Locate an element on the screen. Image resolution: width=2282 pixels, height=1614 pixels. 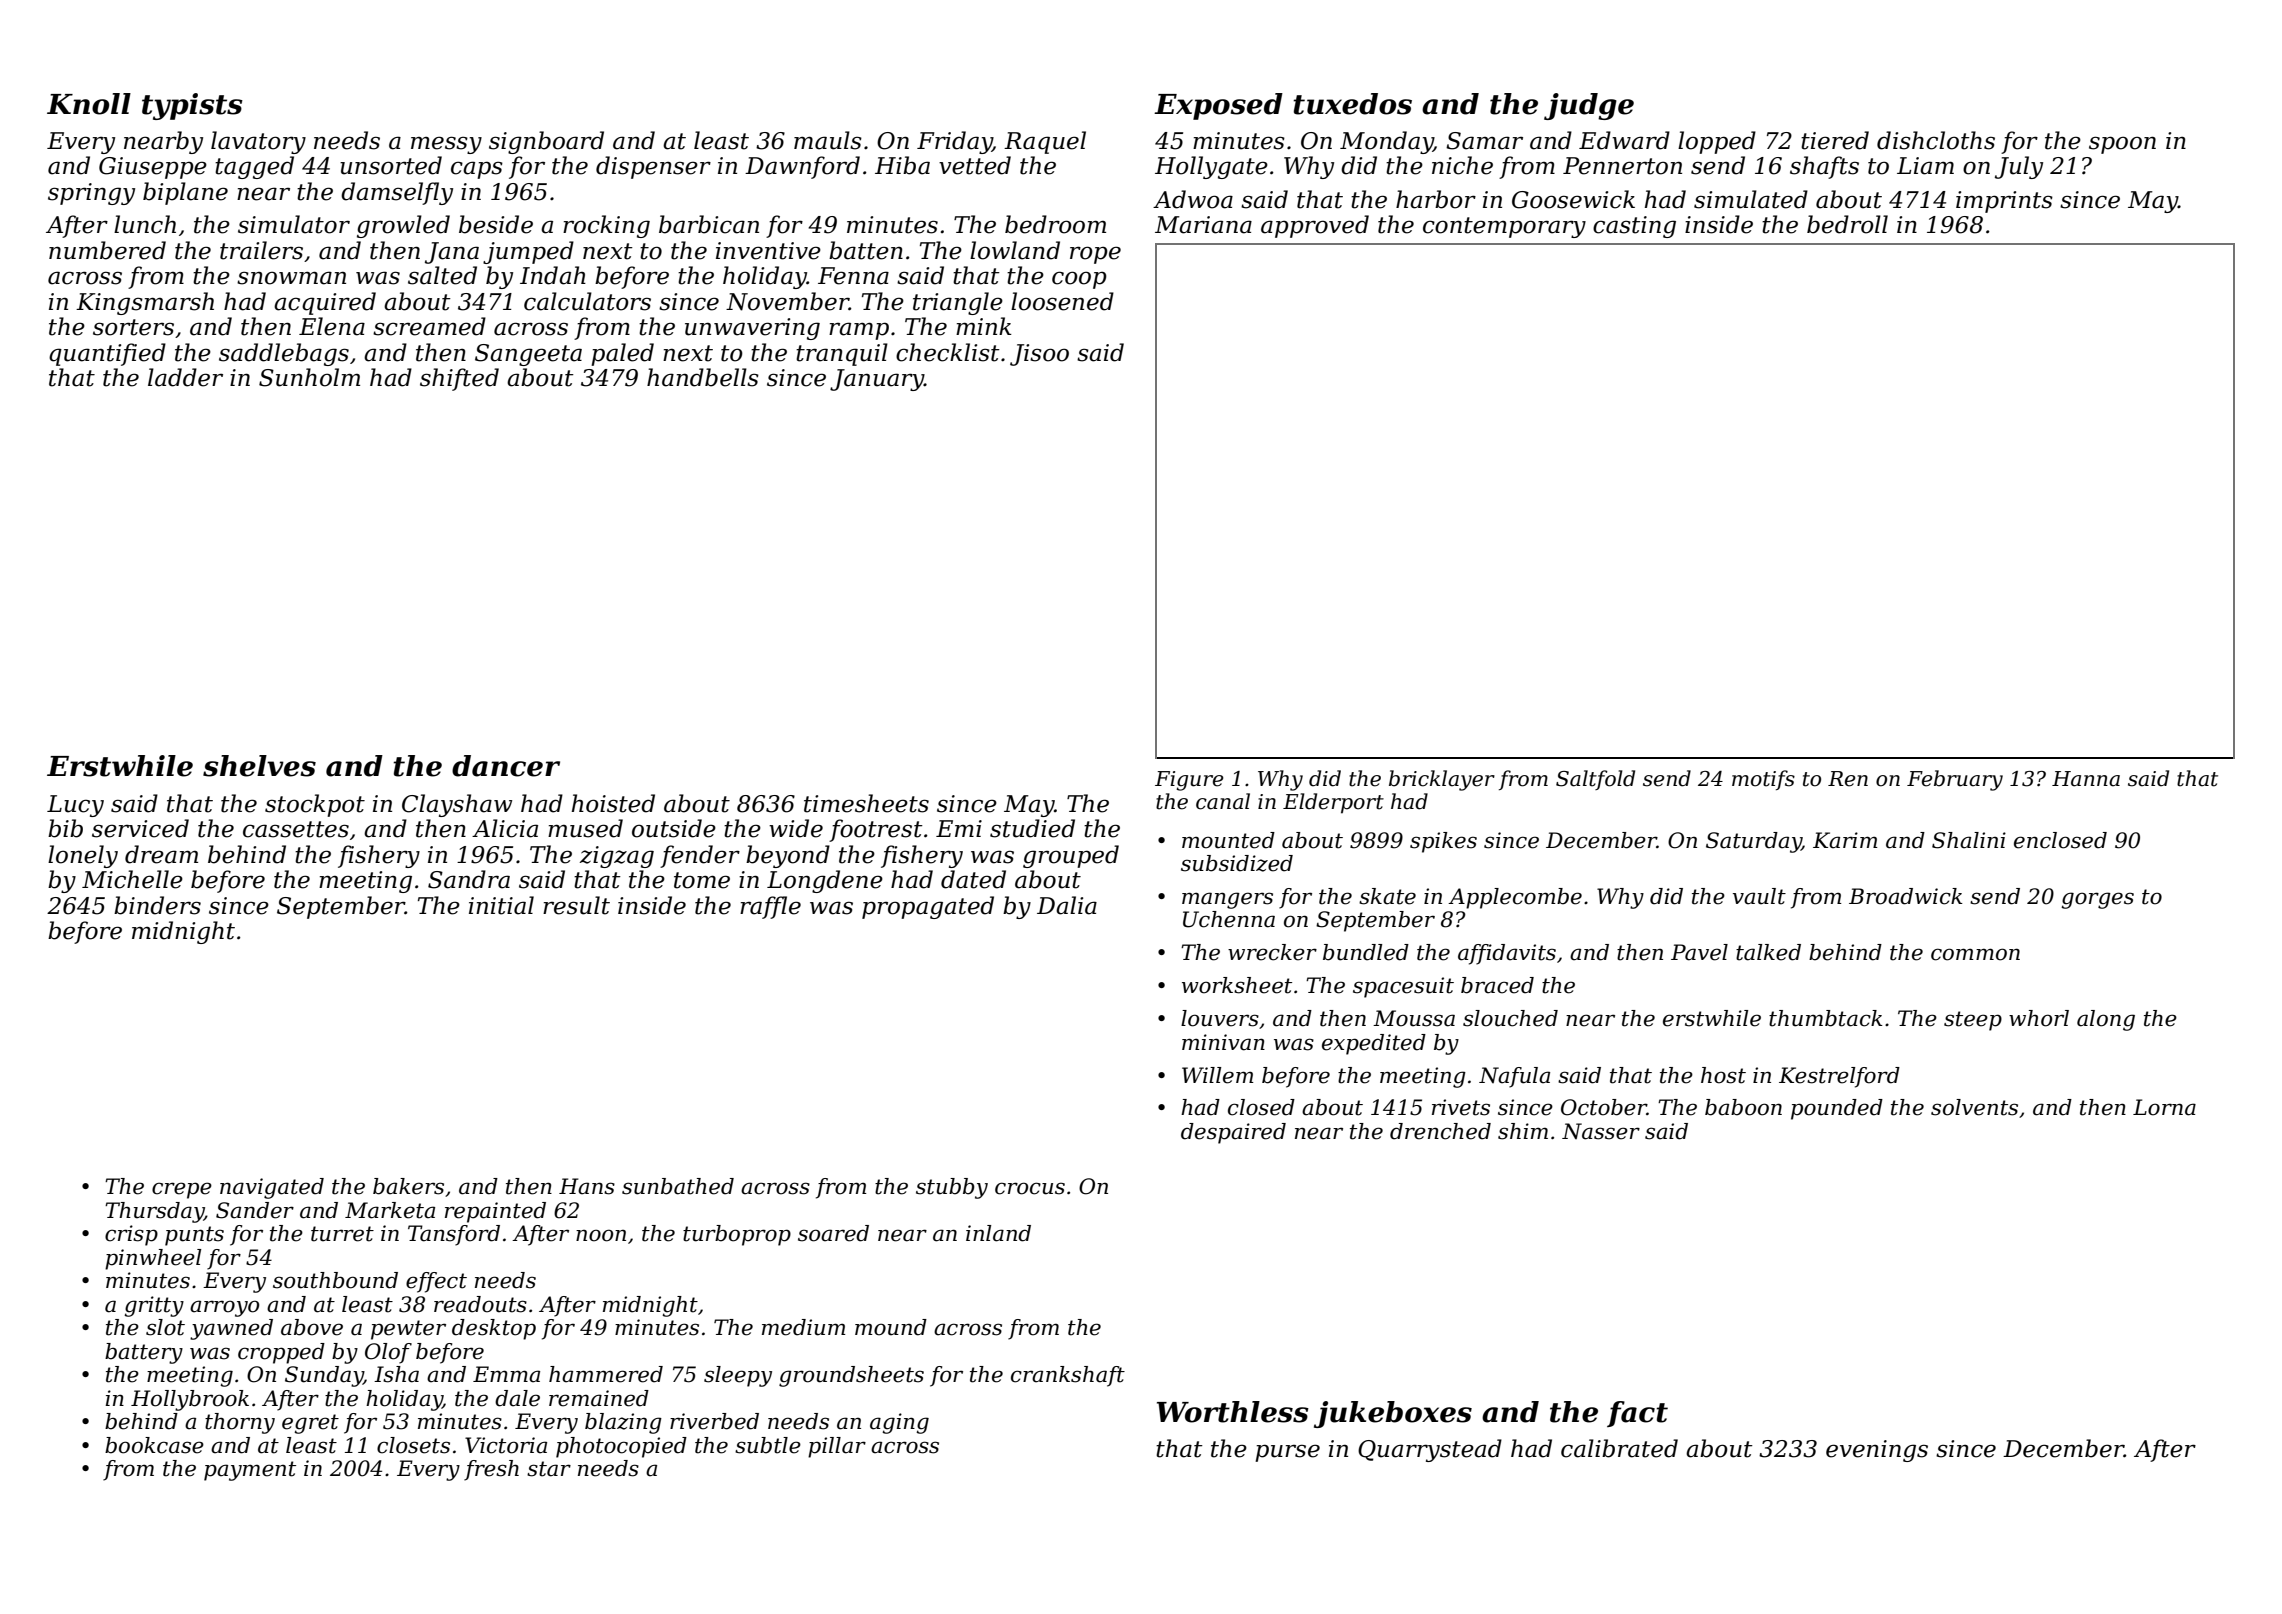
Hanna is located at coordinates (2086, 779).
